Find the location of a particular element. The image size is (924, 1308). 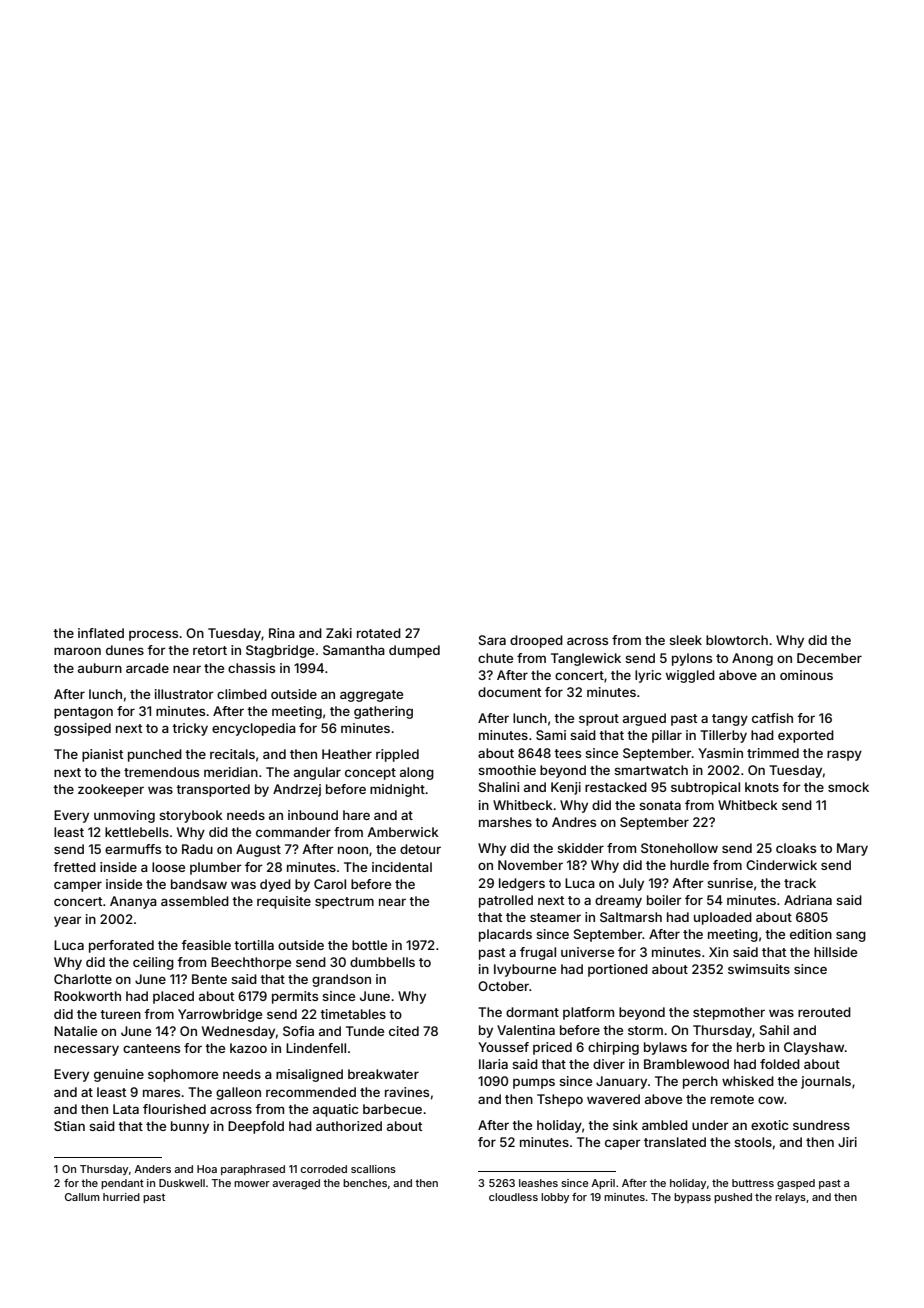

midnight is located at coordinates (397, 790).
